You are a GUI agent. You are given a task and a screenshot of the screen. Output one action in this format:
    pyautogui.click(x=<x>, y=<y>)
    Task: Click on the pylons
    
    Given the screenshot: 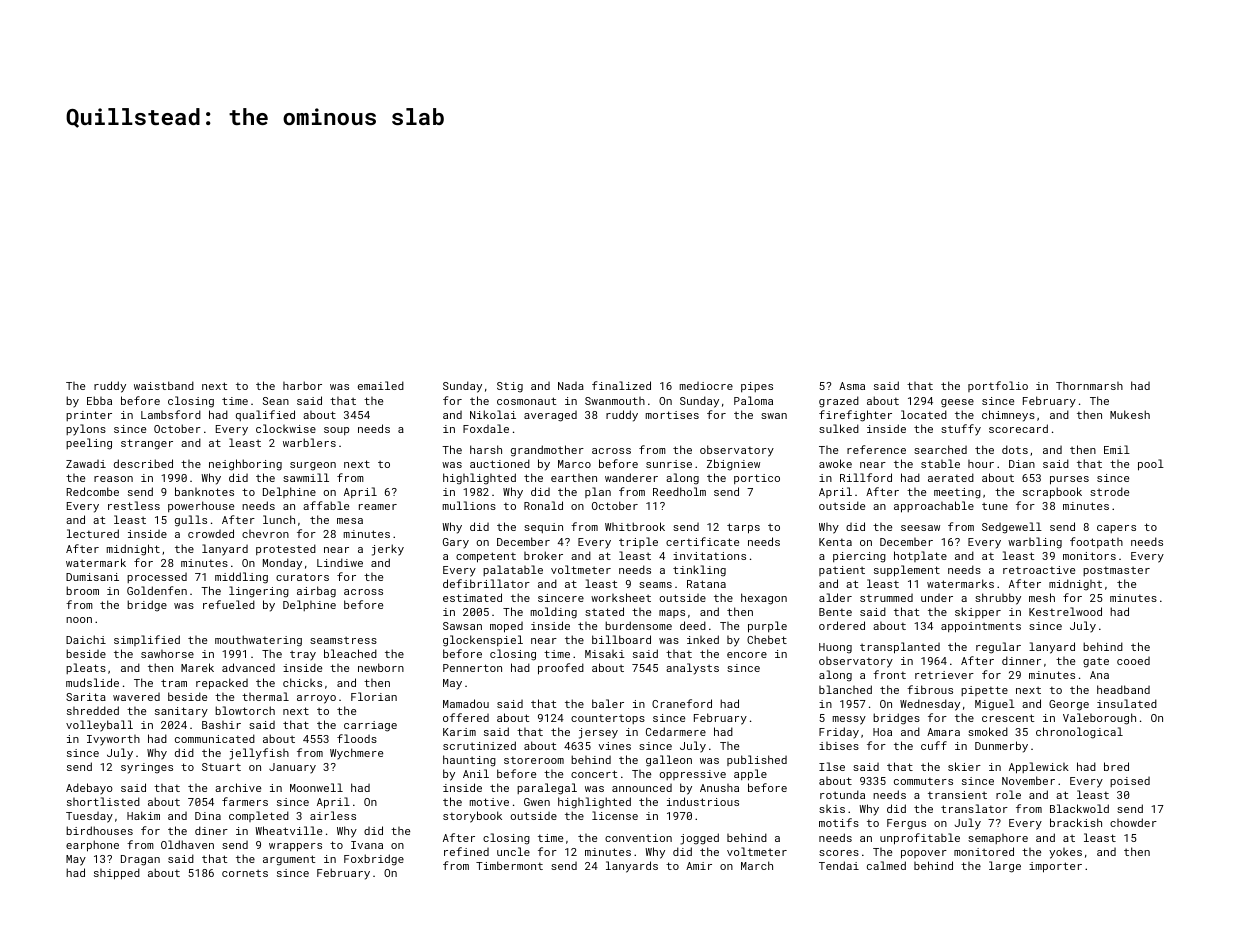 What is the action you would take?
    pyautogui.click(x=86, y=430)
